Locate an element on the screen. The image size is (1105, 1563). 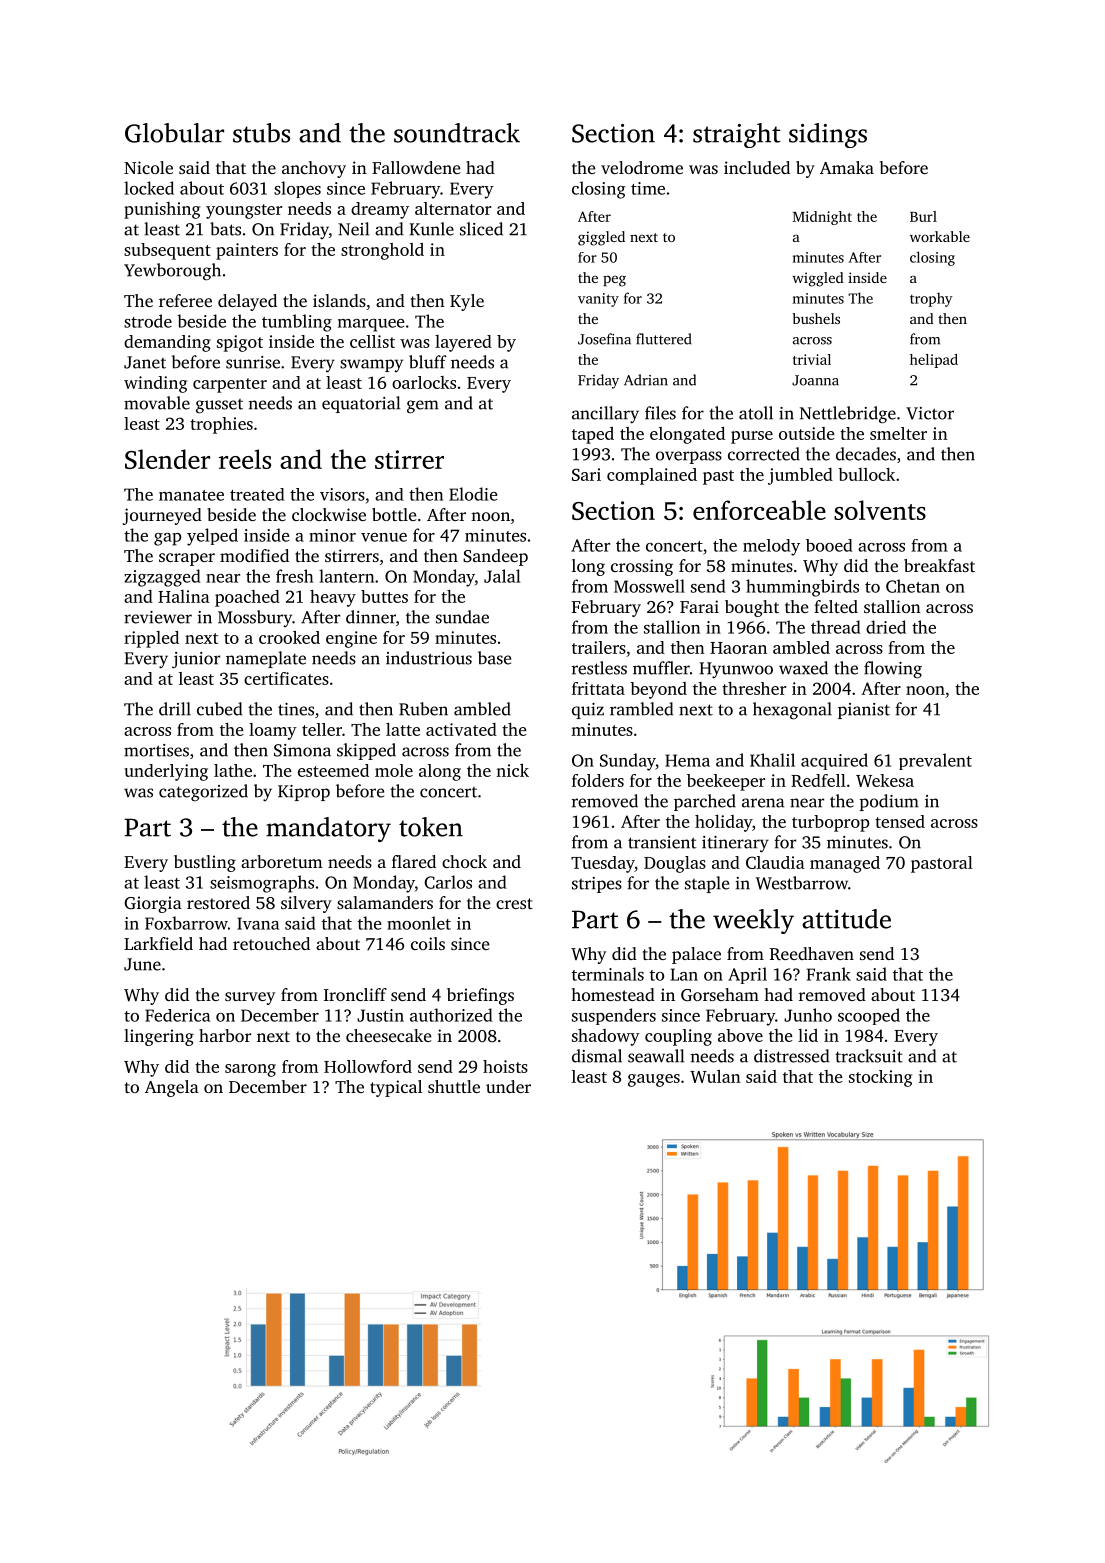
Globular is located at coordinates (174, 133).
